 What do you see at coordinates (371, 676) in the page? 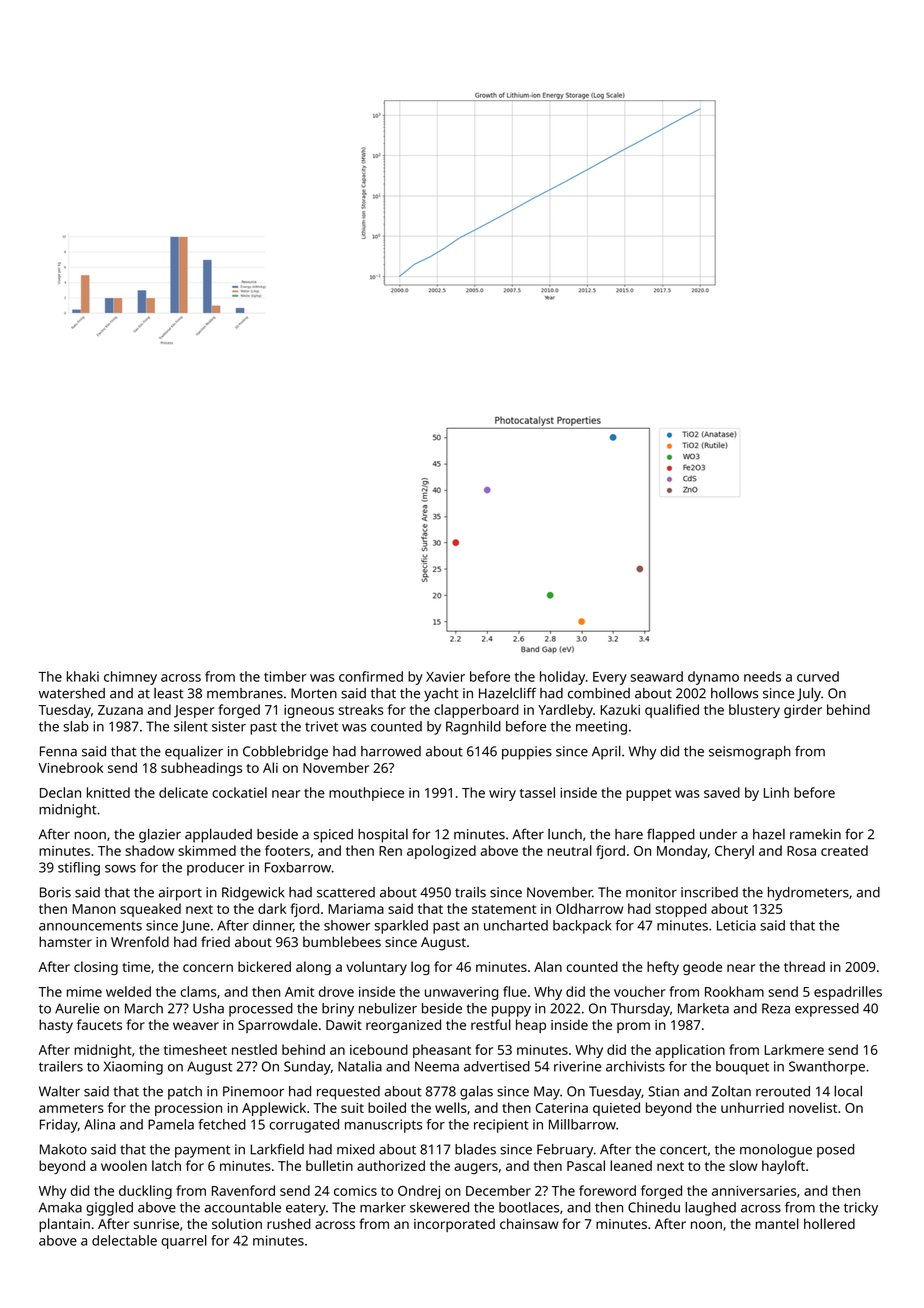
I see `confirmed` at bounding box center [371, 676].
